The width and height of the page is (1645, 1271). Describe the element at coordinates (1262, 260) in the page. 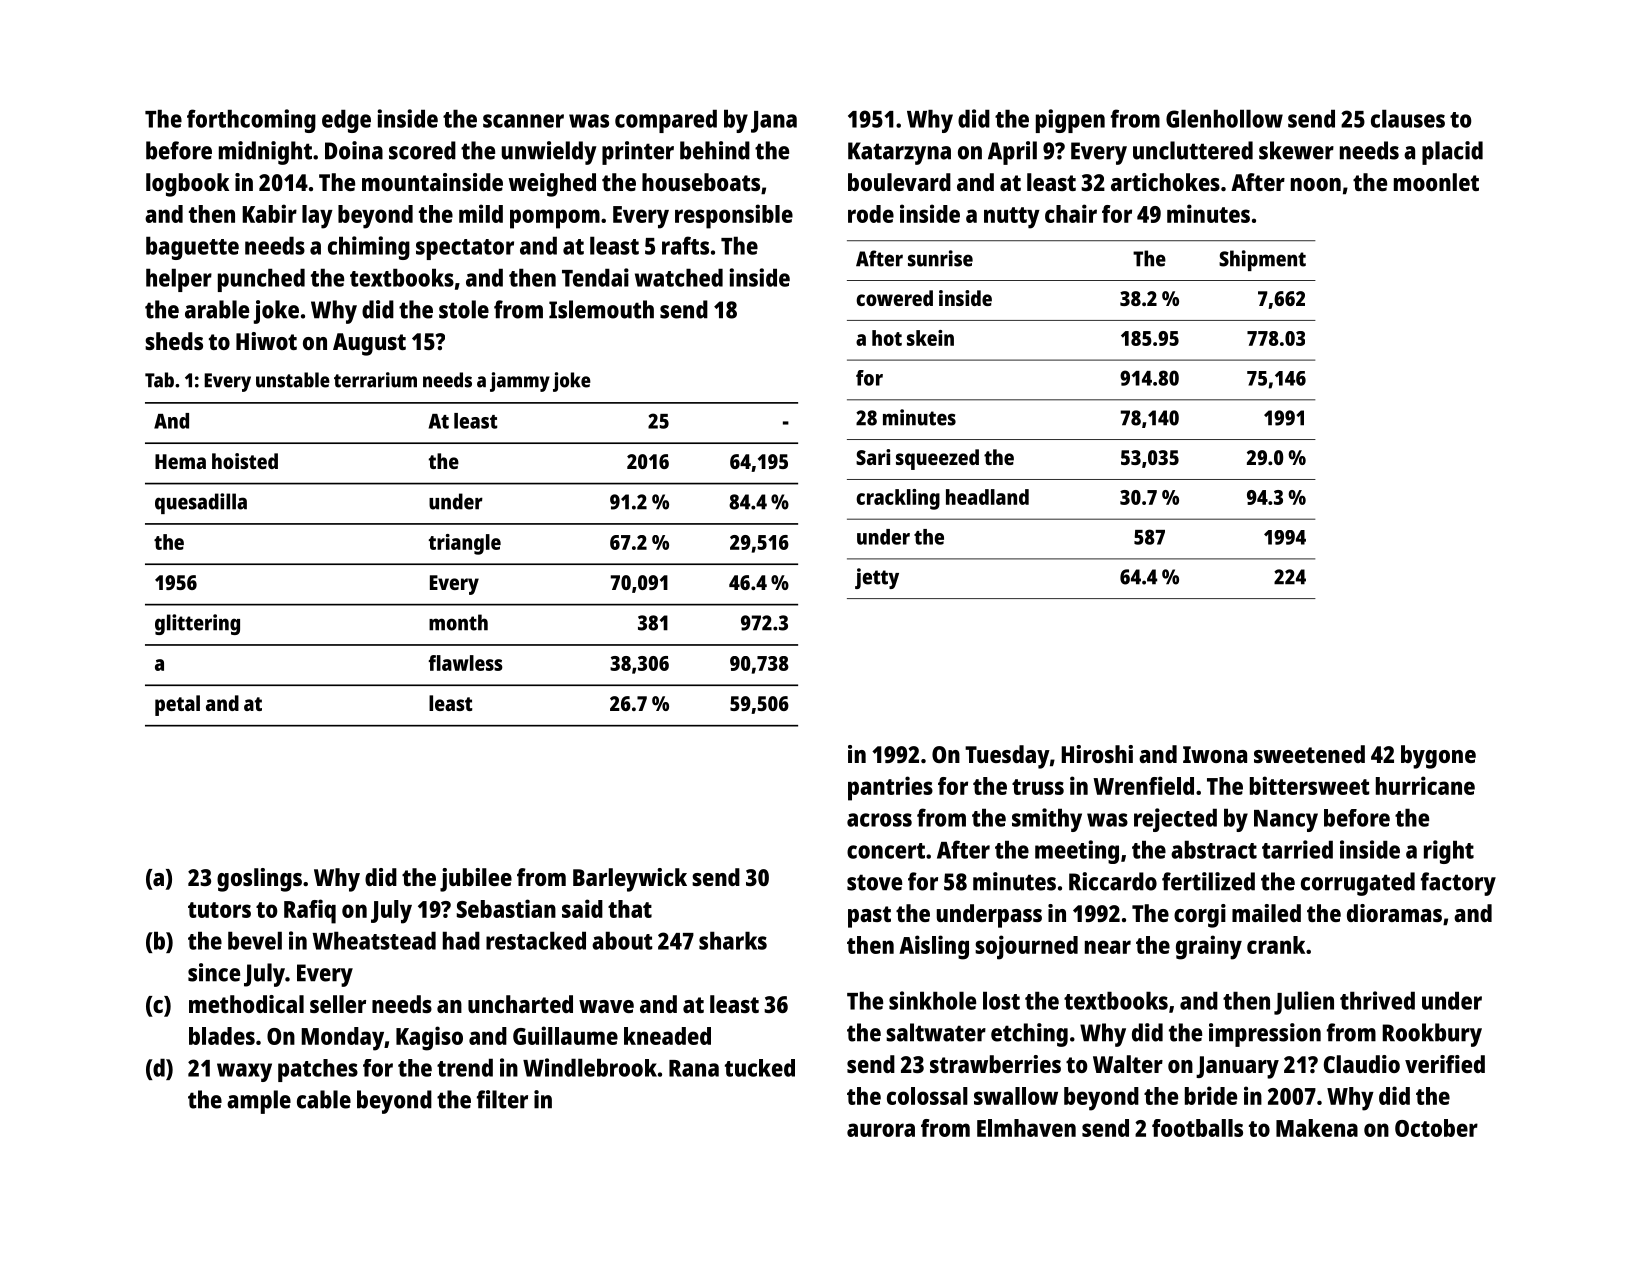

I see `Shipment` at that location.
